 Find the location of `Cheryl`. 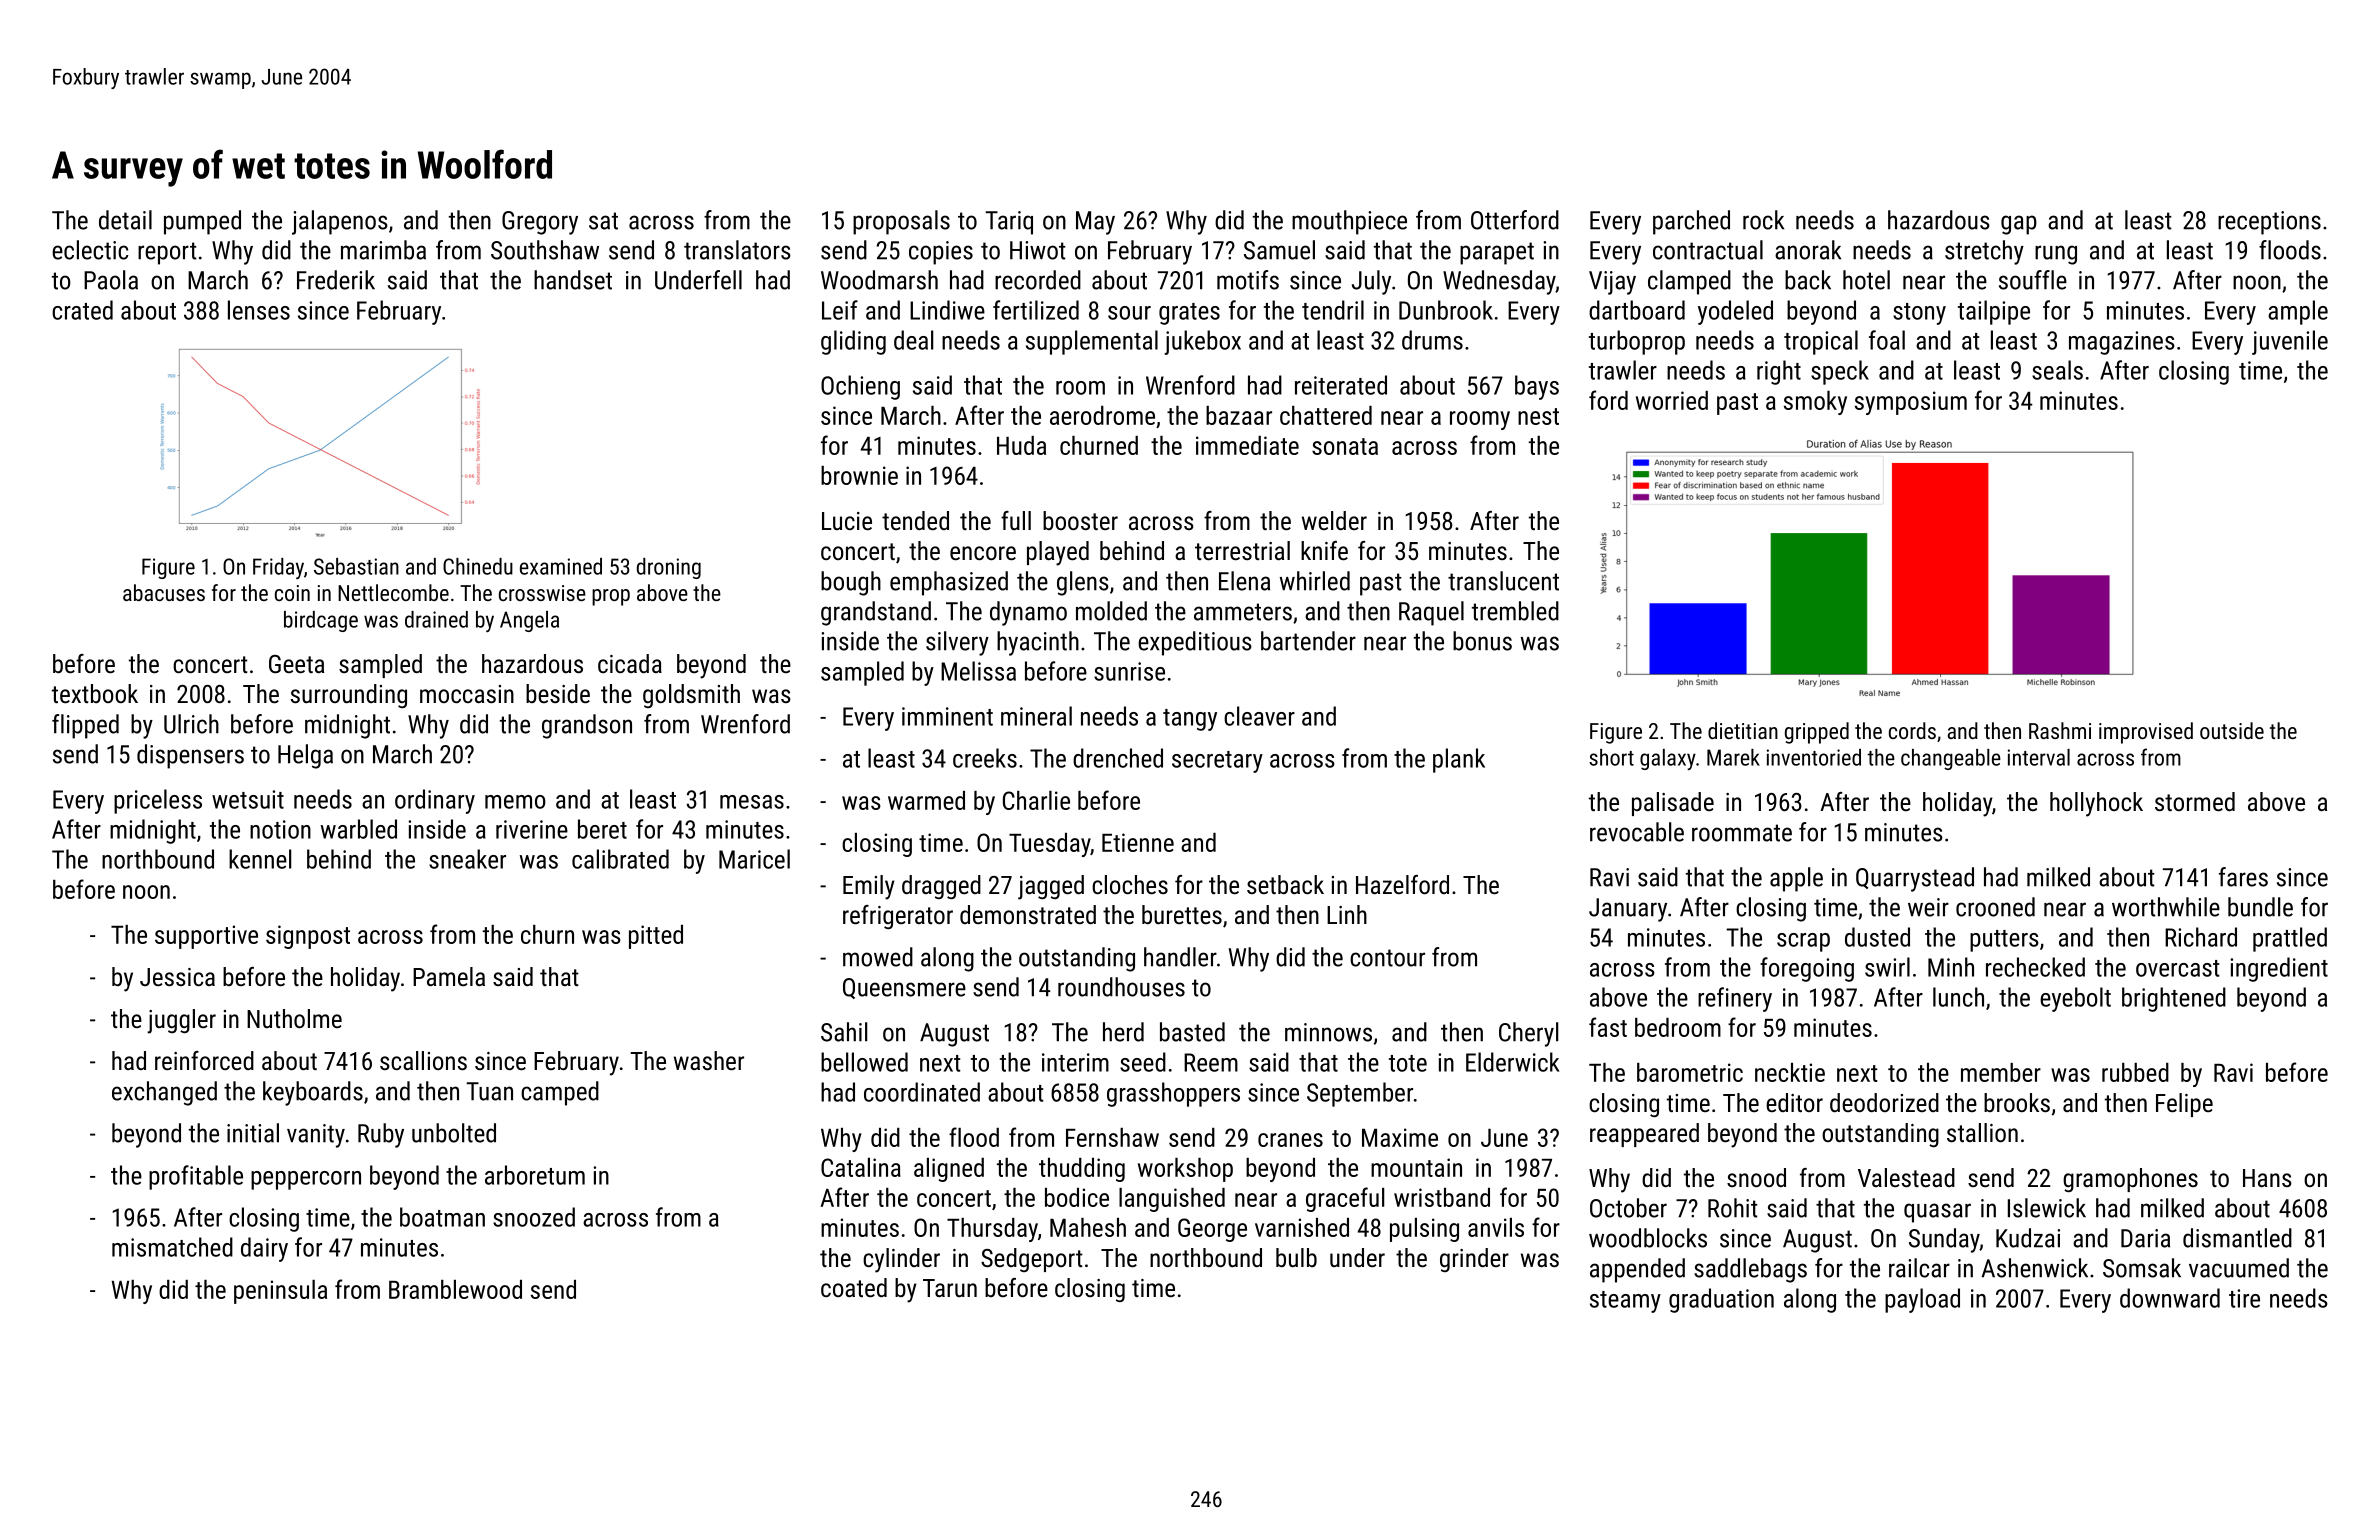

Cheryl is located at coordinates (1528, 1034).
